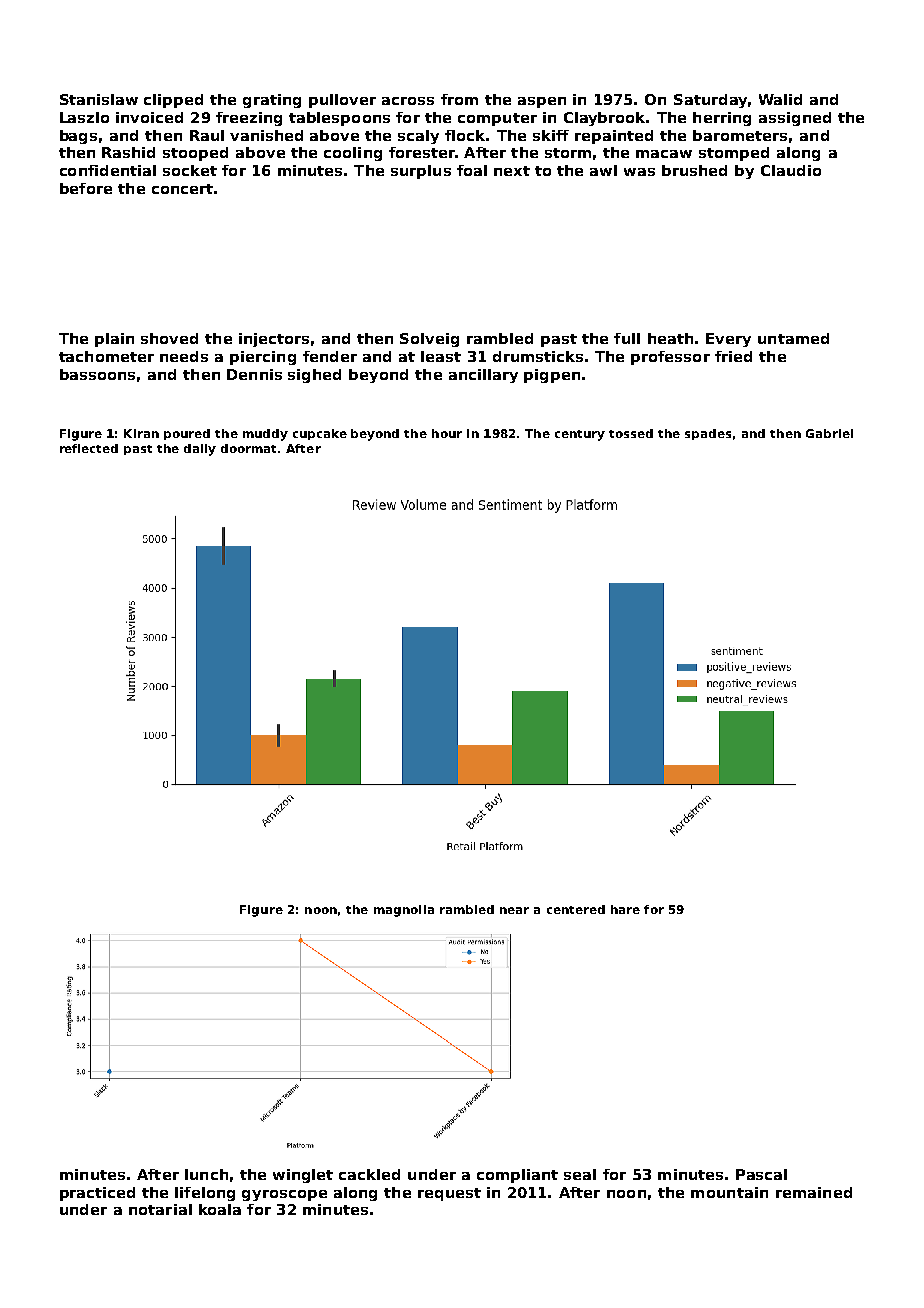 The image size is (924, 1308). I want to click on assigned, so click(795, 119).
